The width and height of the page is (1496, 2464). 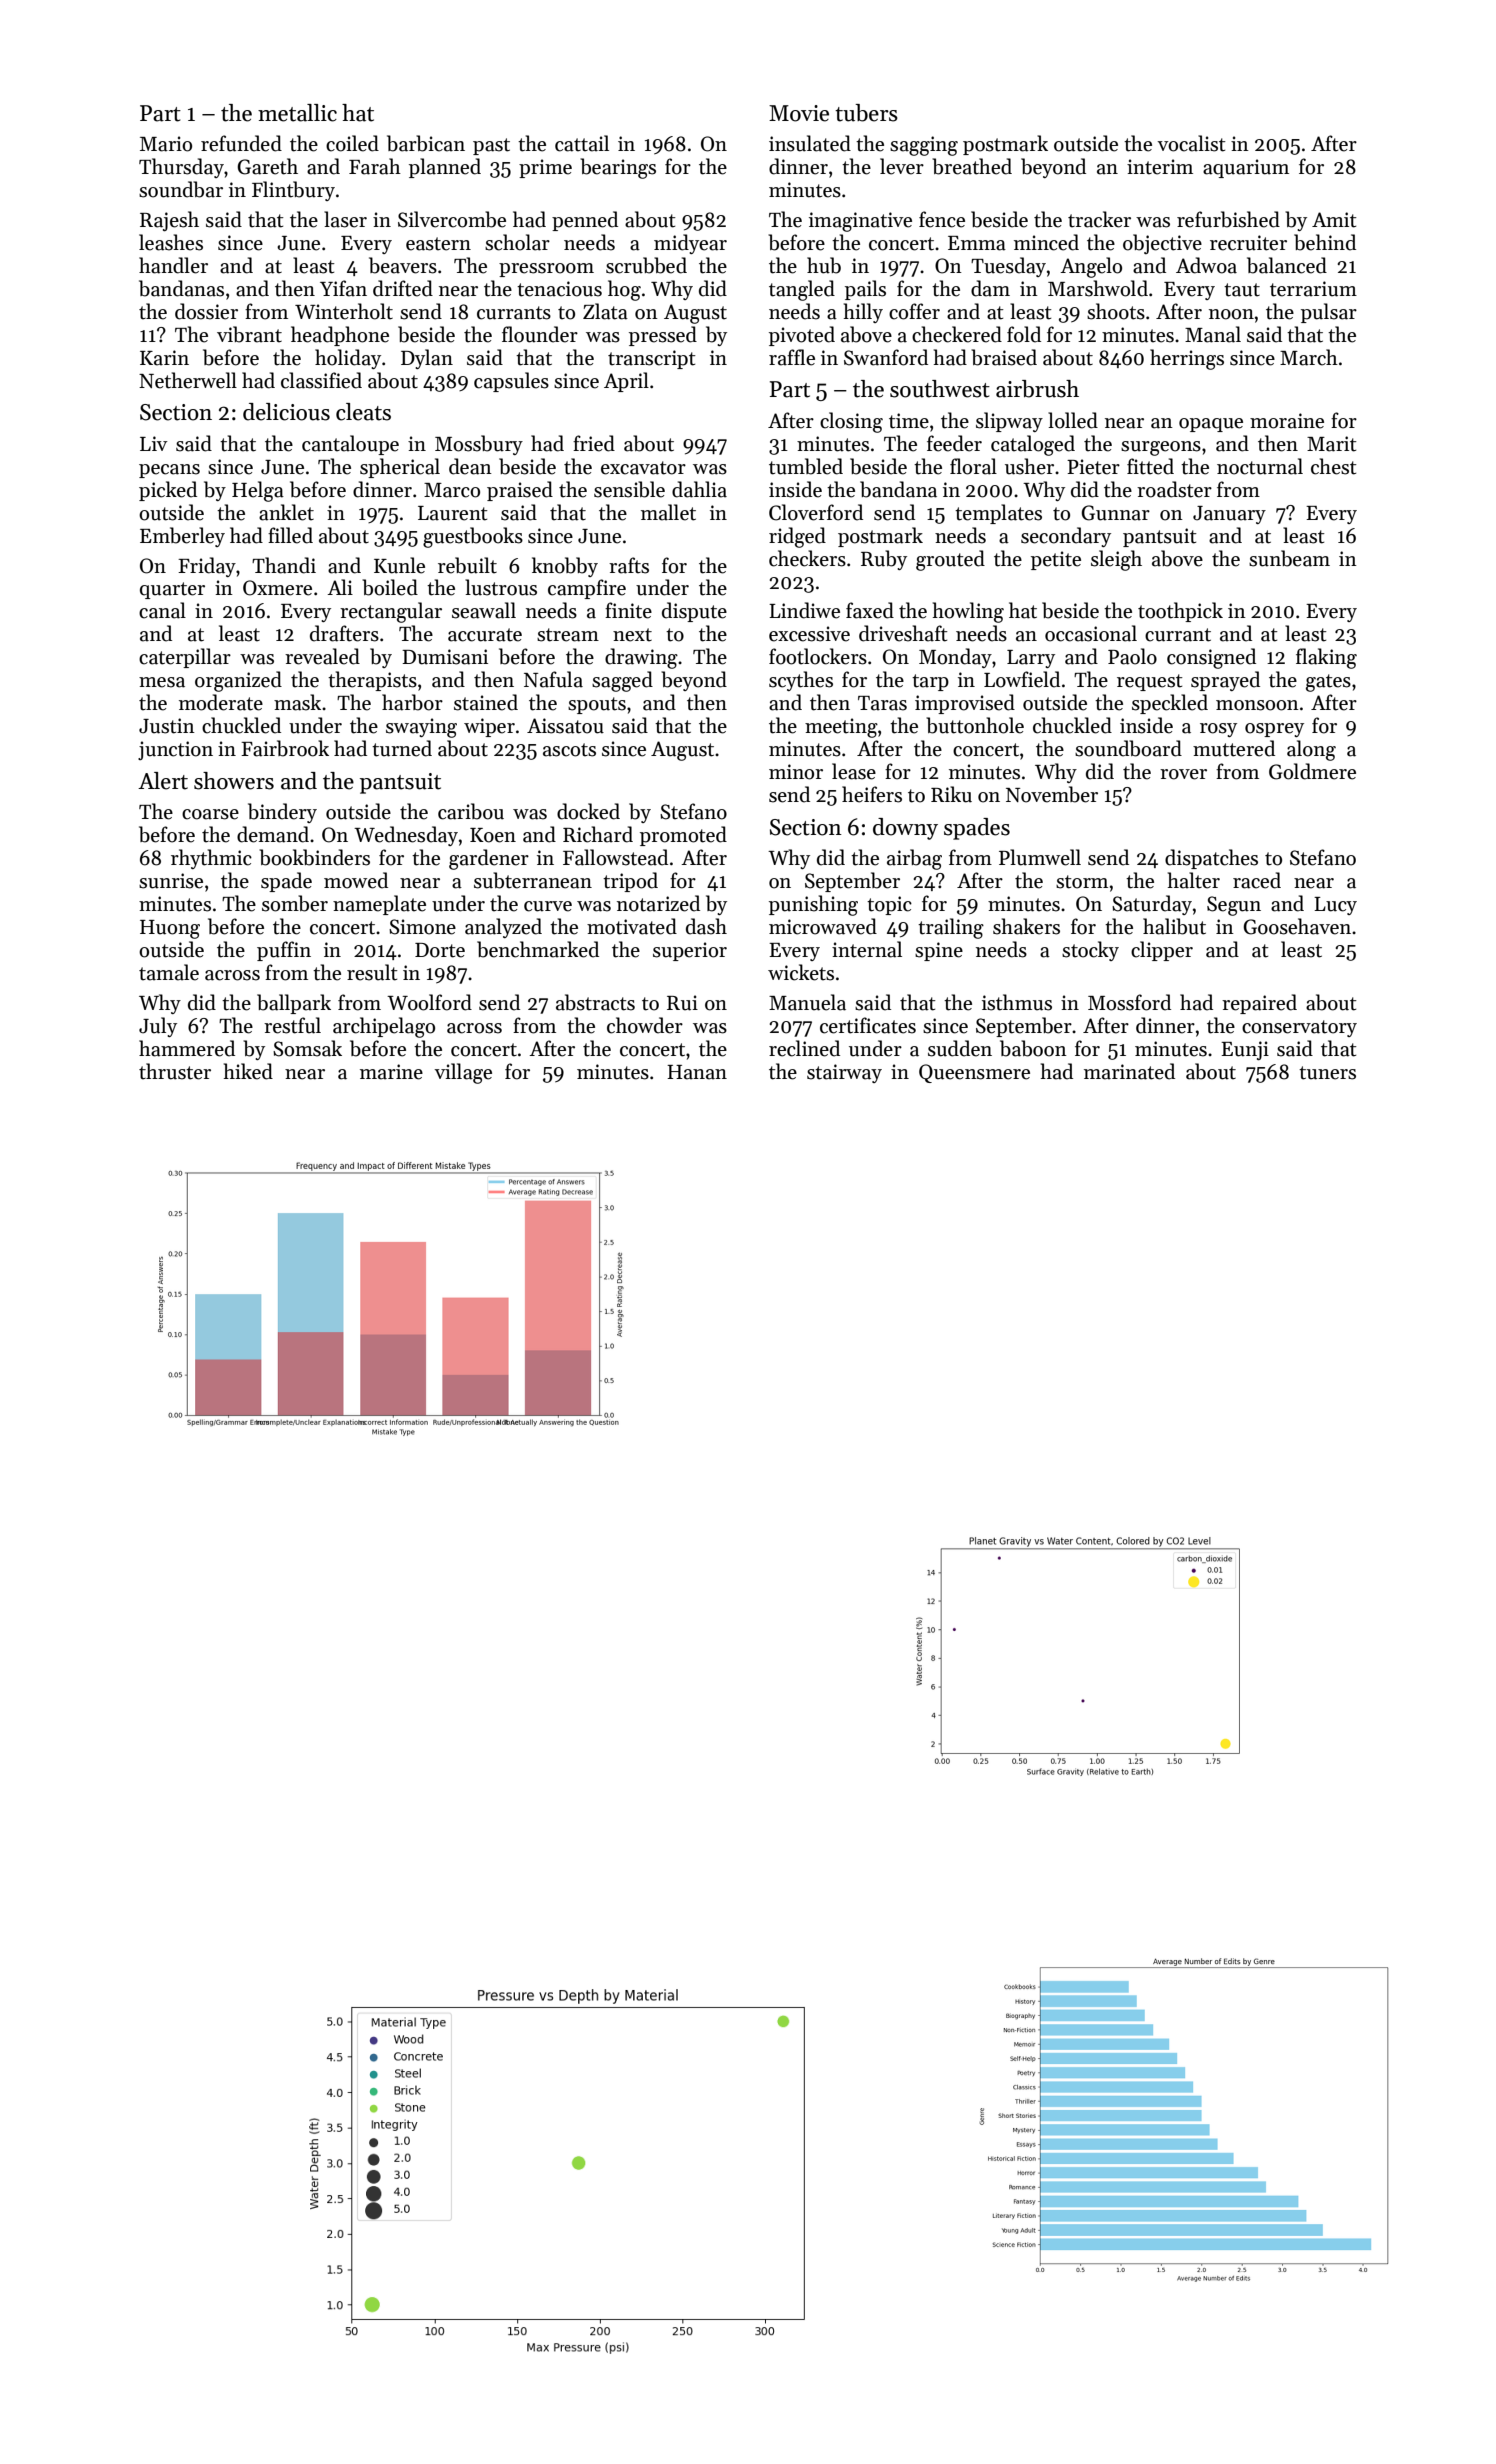 What do you see at coordinates (248, 1071) in the page?
I see `hiked` at bounding box center [248, 1071].
